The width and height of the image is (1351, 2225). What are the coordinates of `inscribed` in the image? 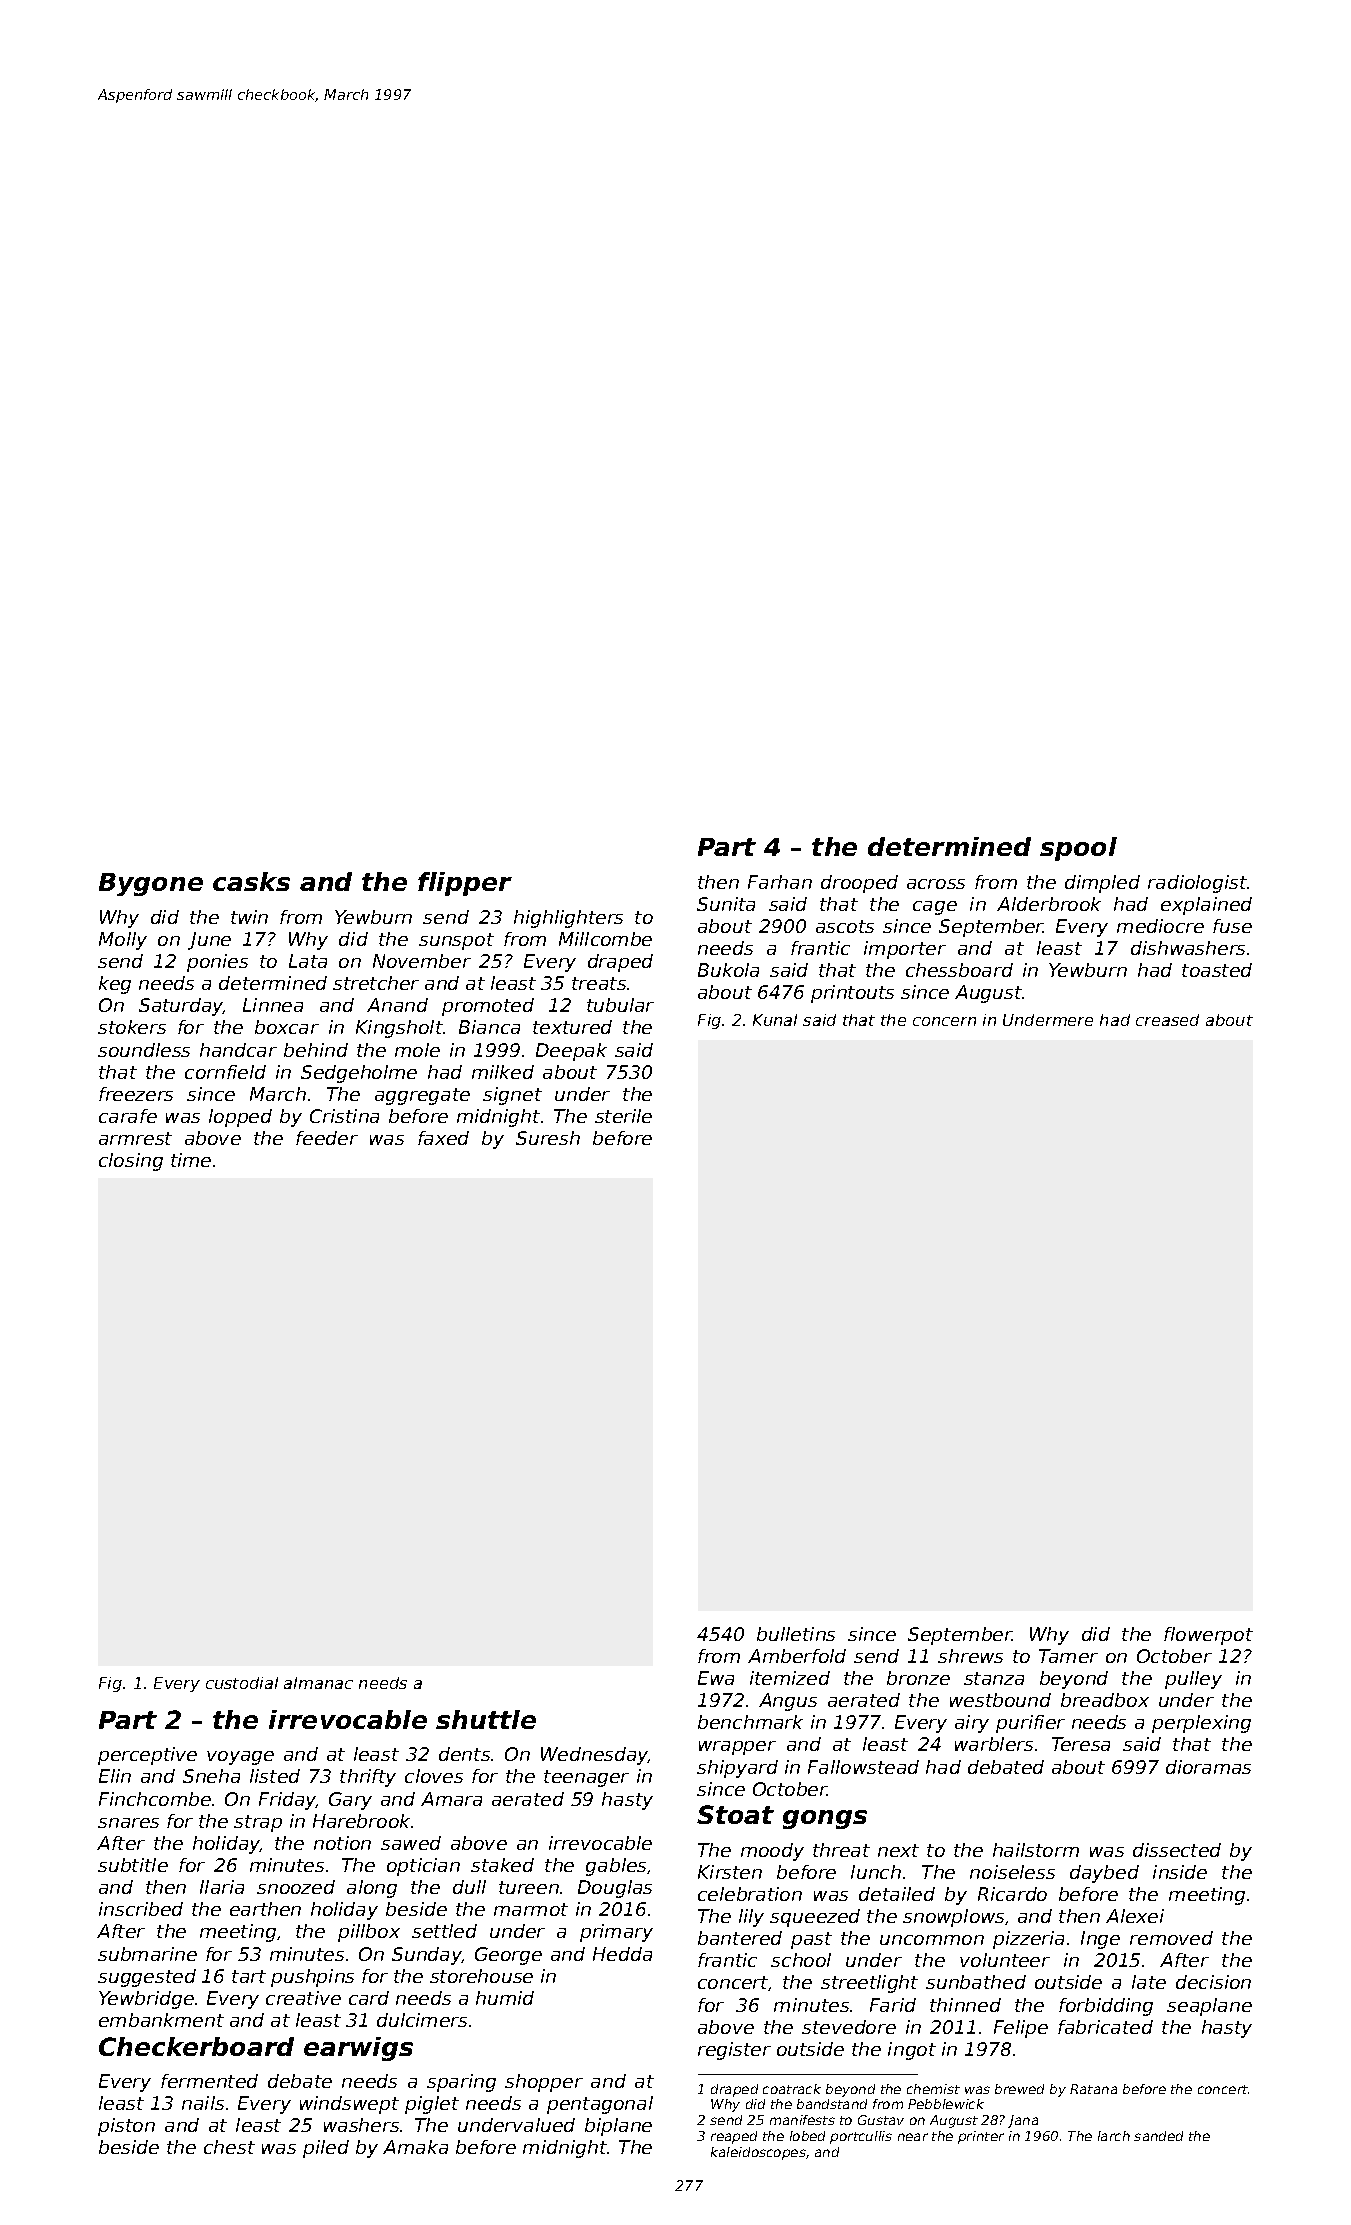 It's located at (141, 1909).
